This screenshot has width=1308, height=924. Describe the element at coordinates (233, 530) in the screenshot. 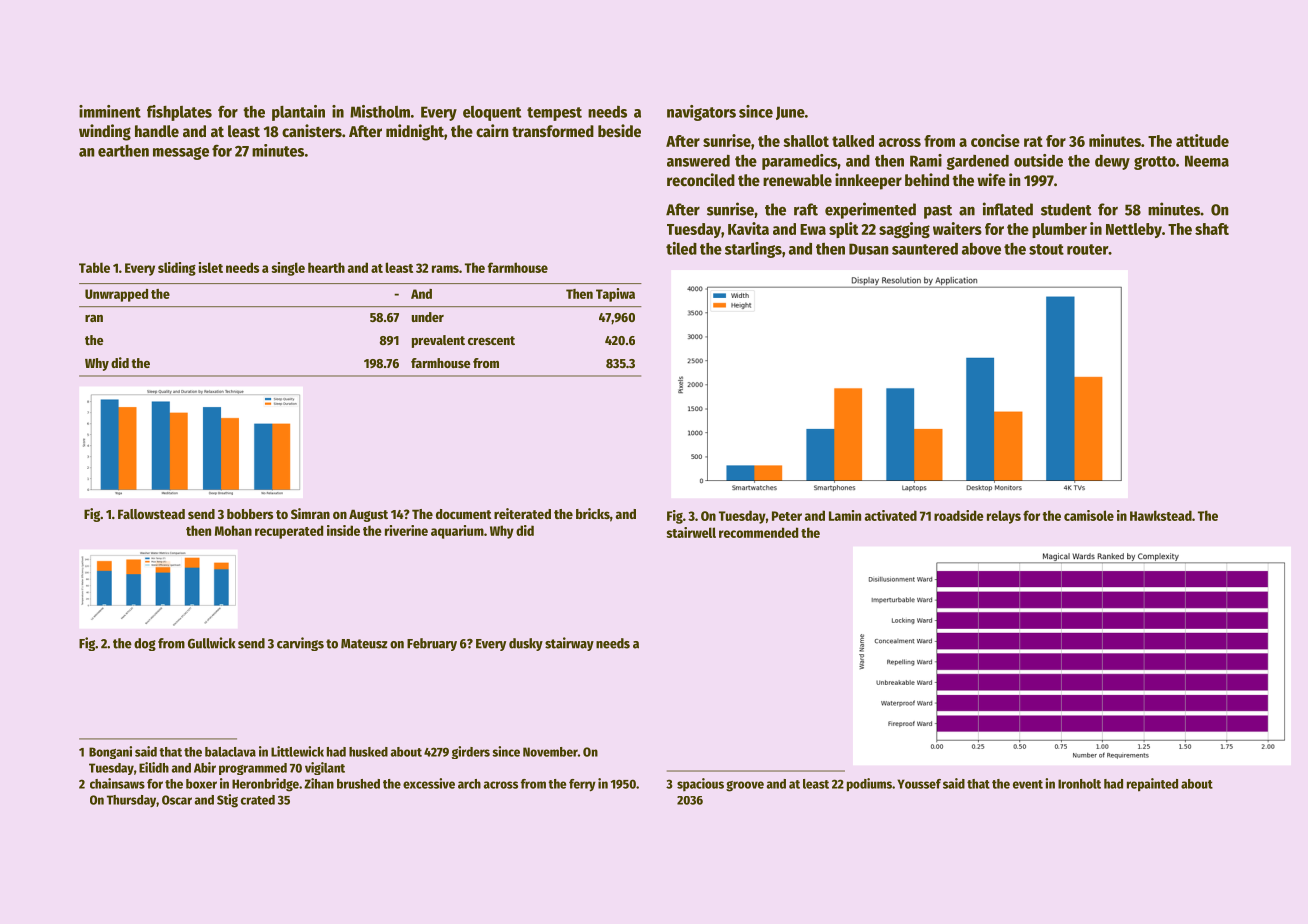

I see `Mohan` at that location.
